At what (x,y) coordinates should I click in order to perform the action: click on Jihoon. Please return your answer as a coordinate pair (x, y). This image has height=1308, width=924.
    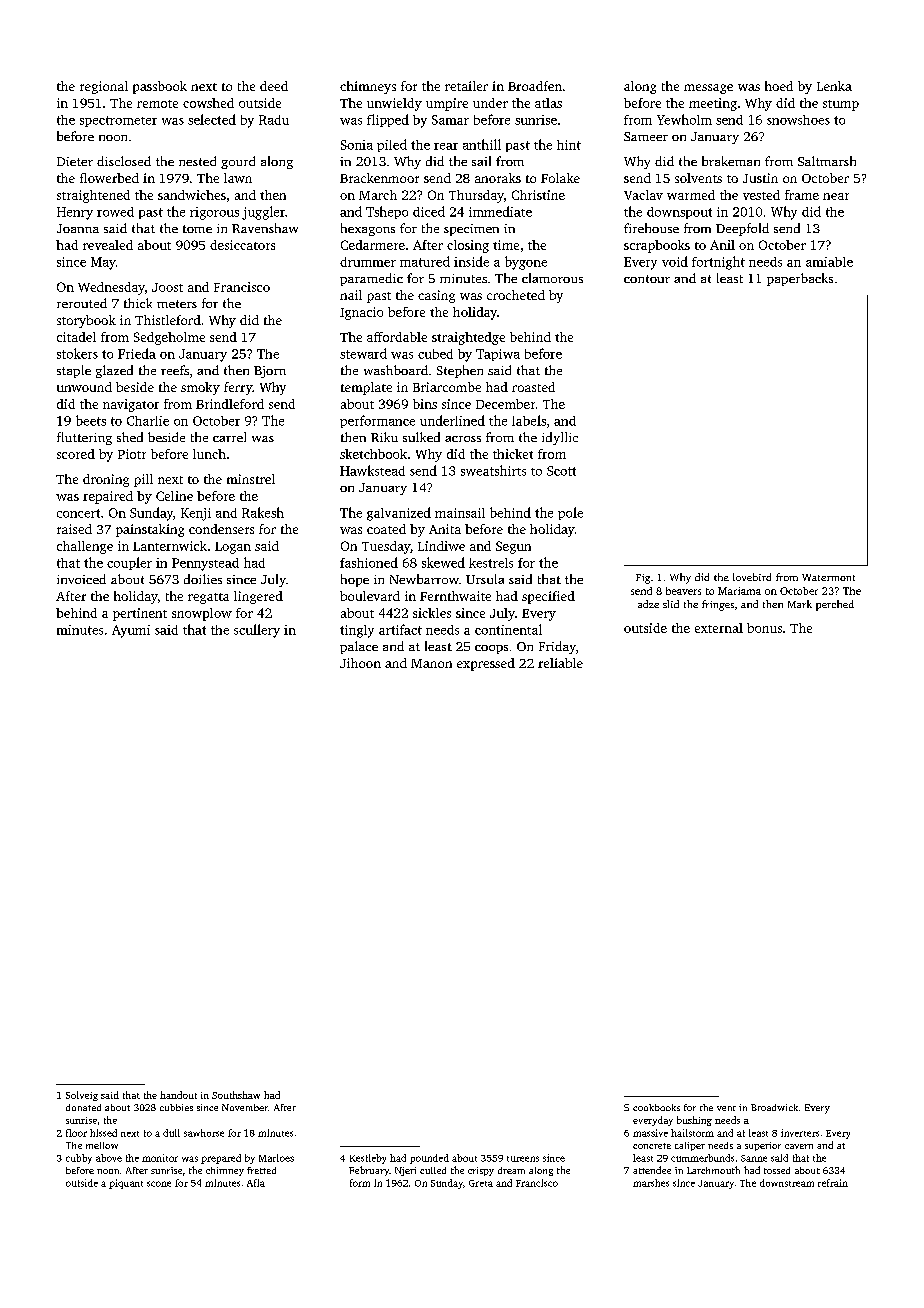
    Looking at the image, I should click on (360, 663).
